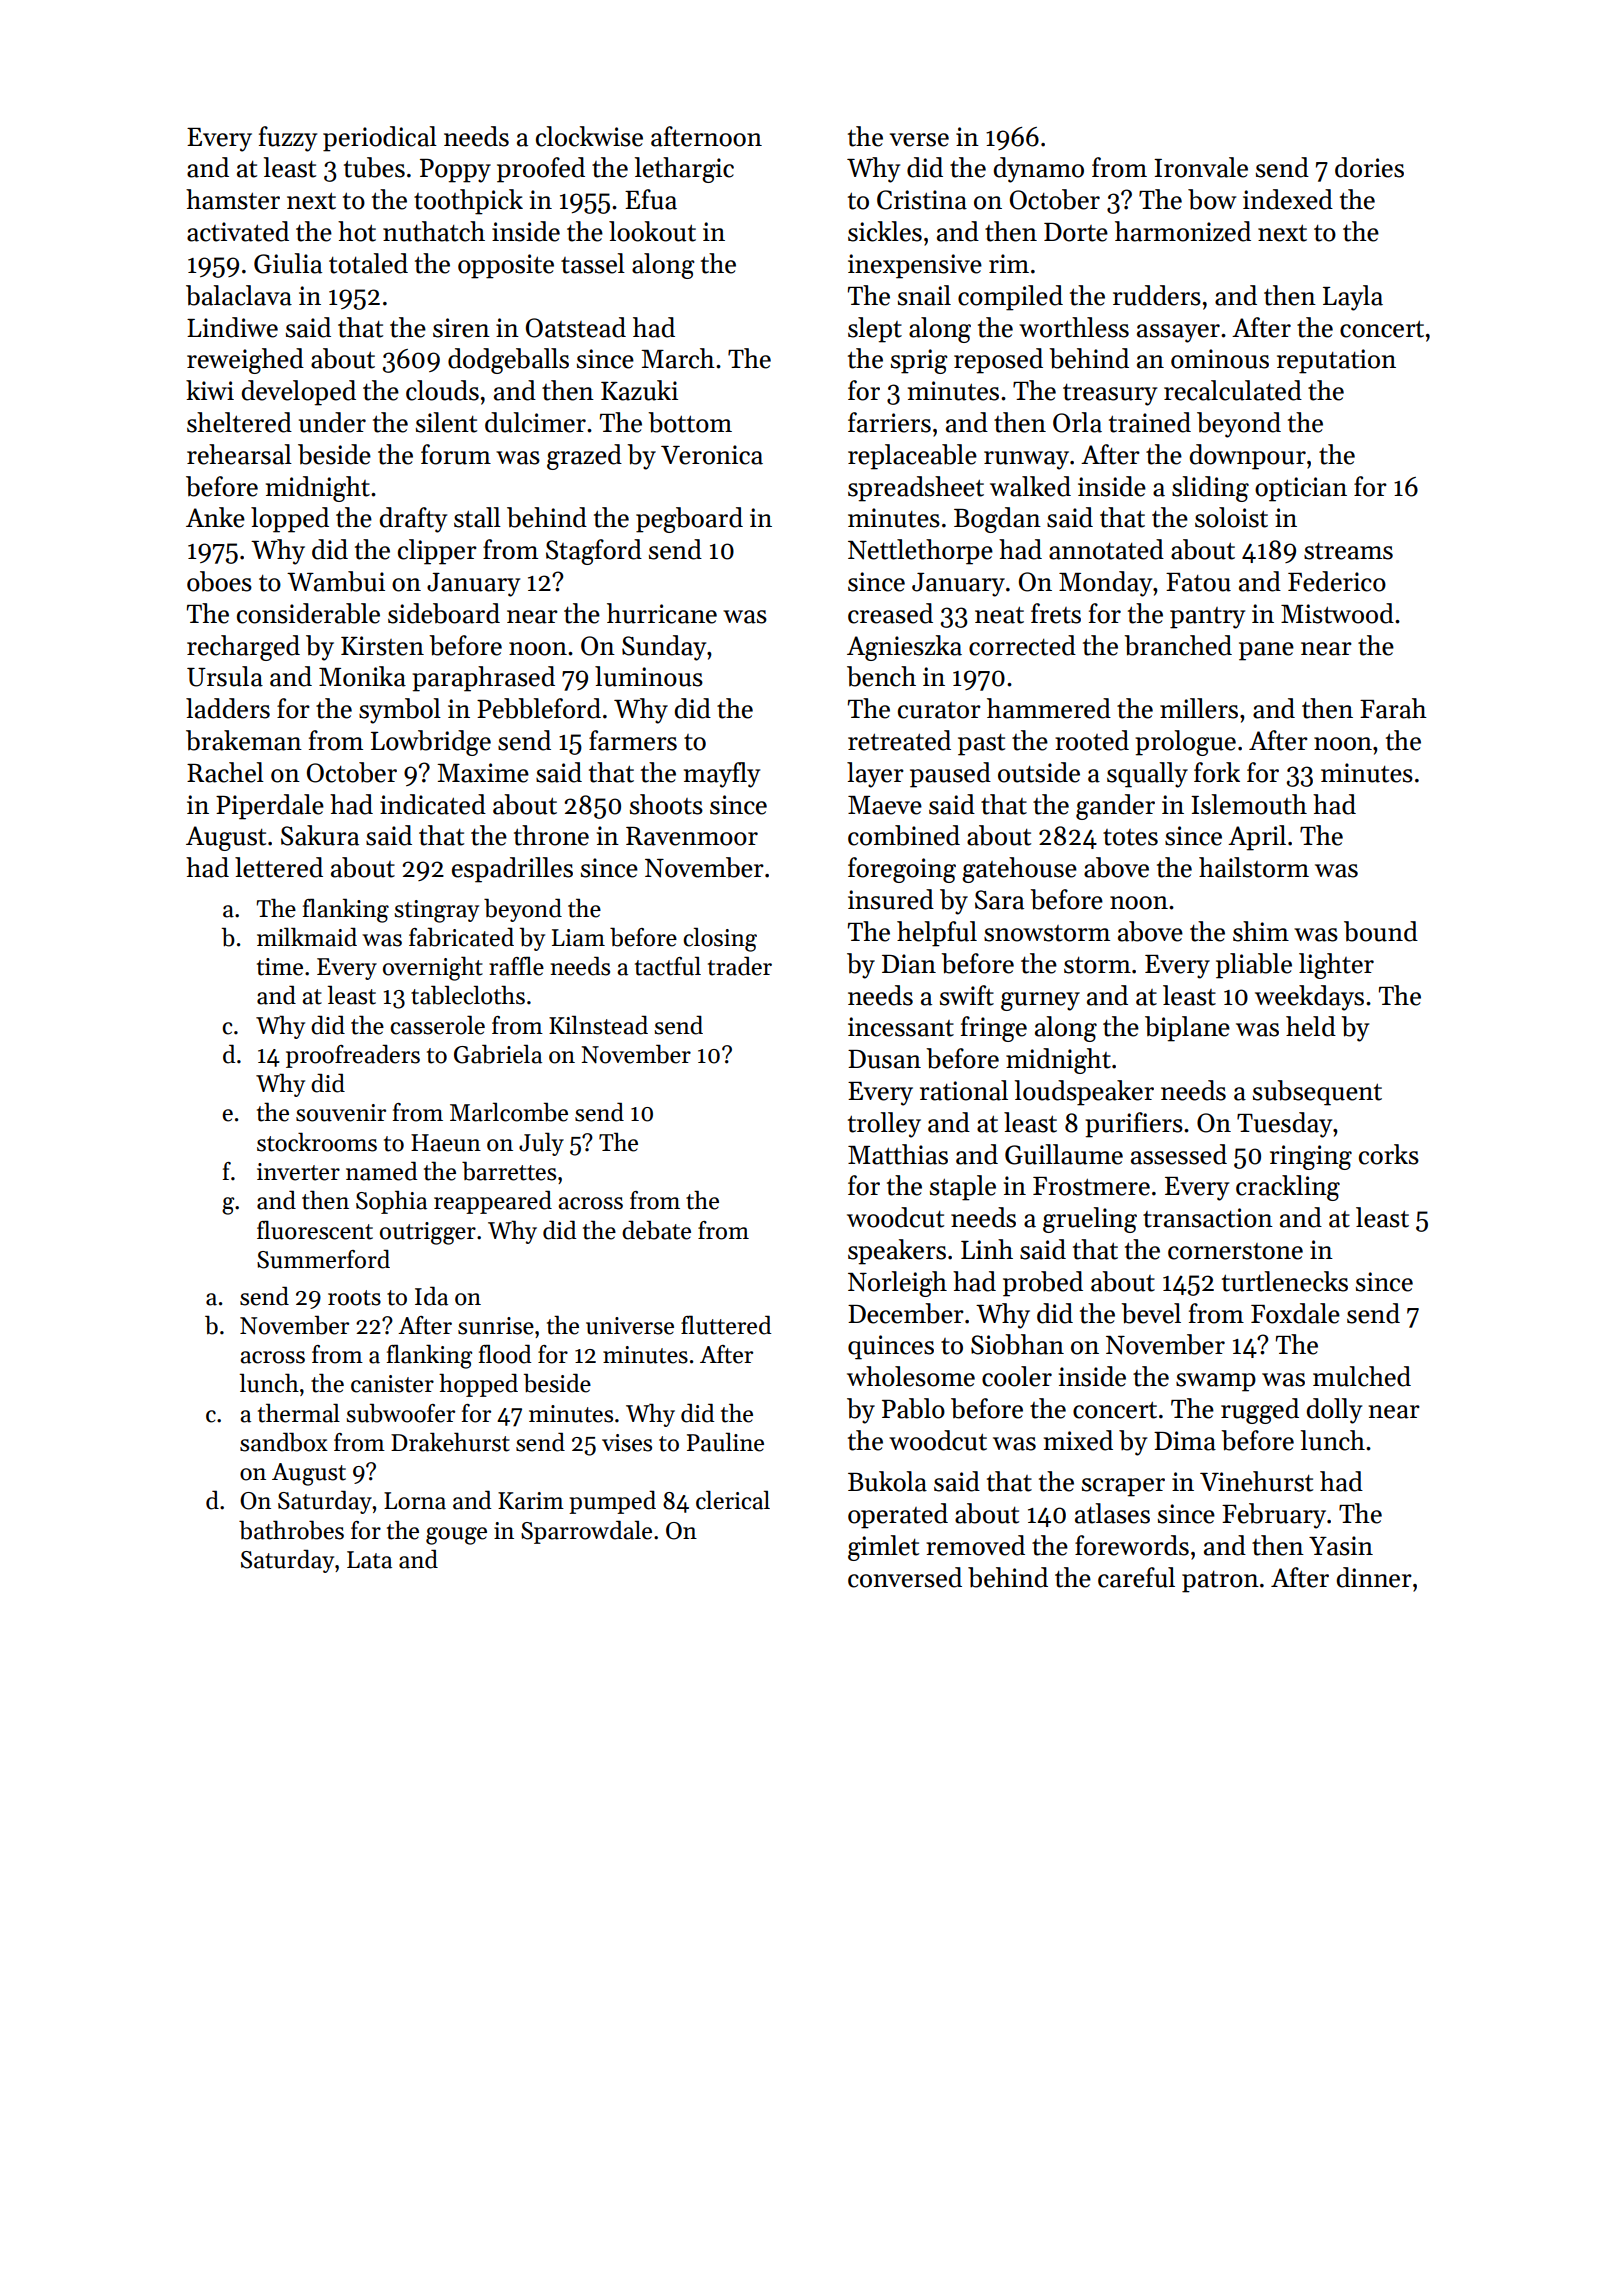 The width and height of the image is (1620, 2292). I want to click on cooler, so click(1017, 1376).
